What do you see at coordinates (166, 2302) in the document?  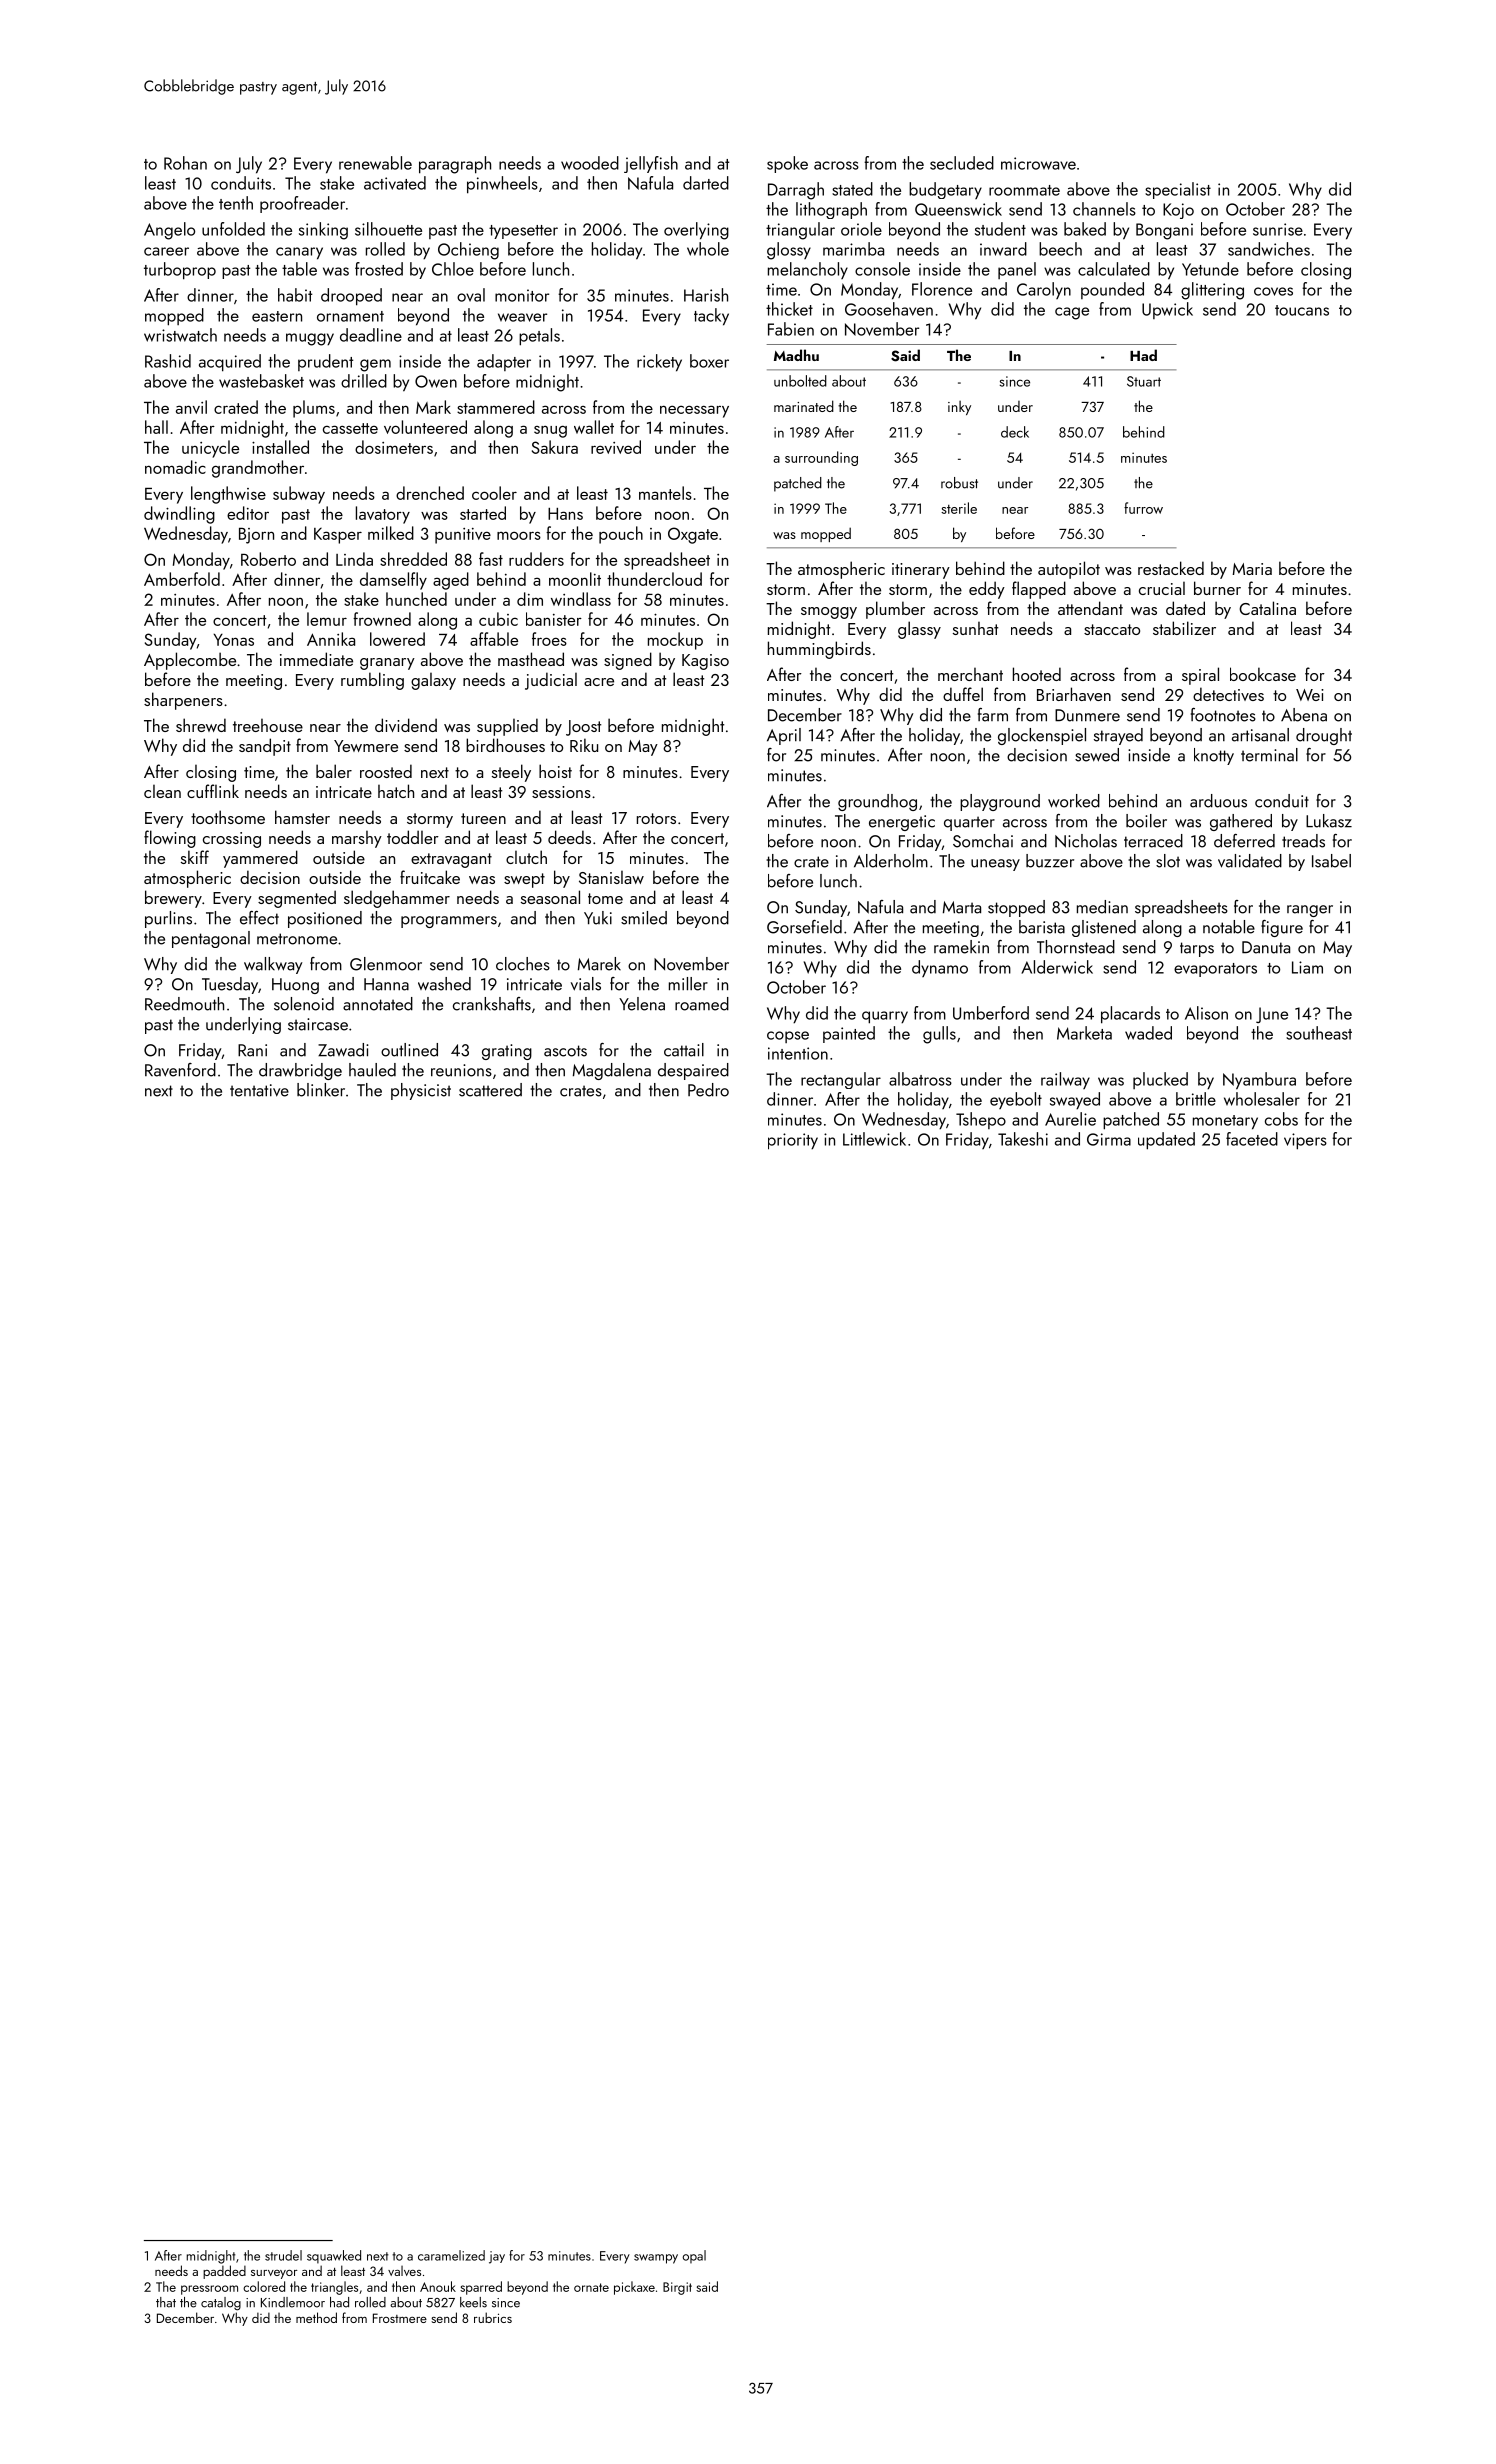 I see `that` at bounding box center [166, 2302].
